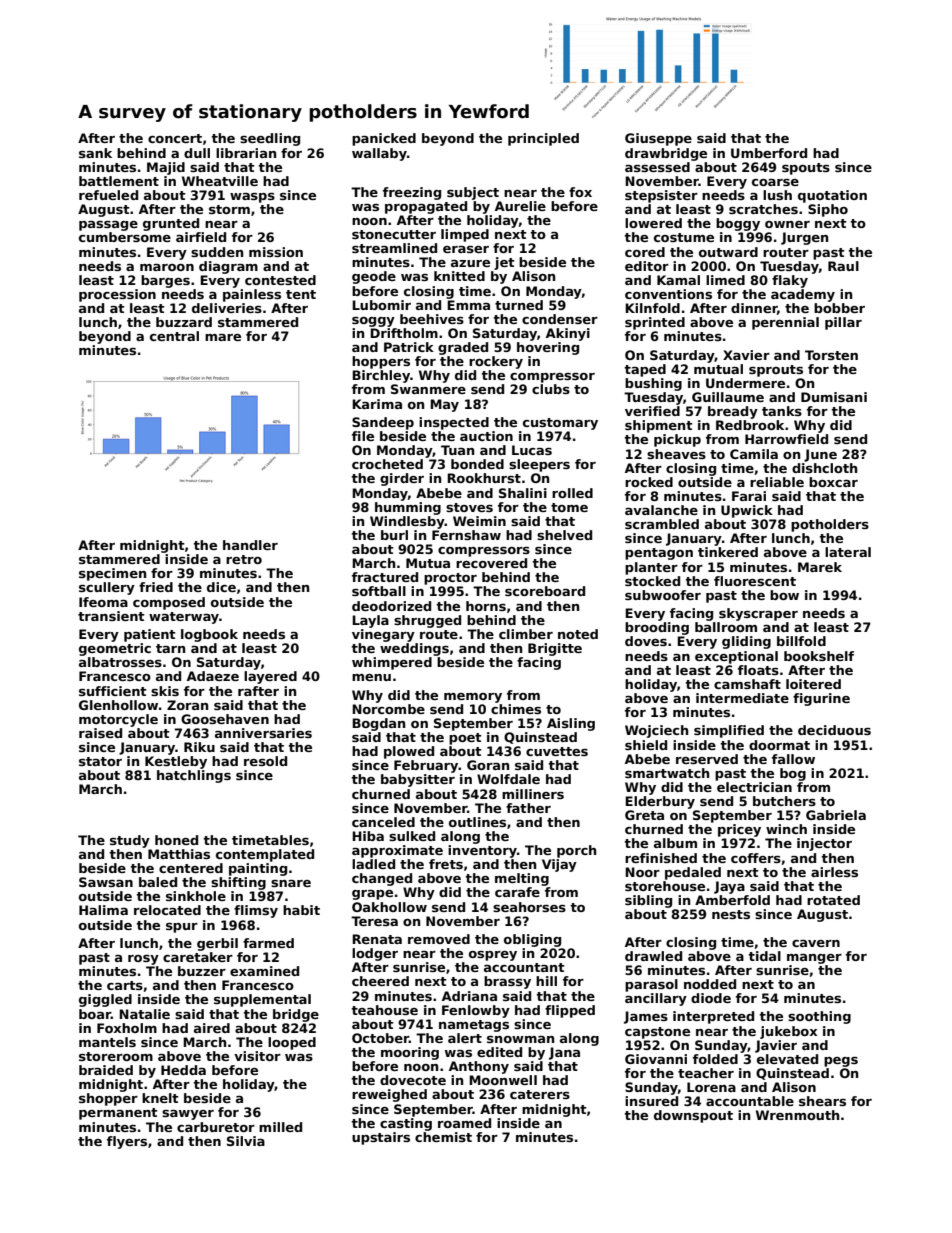 This page has width=952, height=1233. What do you see at coordinates (256, 911) in the page?
I see `flimsy` at bounding box center [256, 911].
